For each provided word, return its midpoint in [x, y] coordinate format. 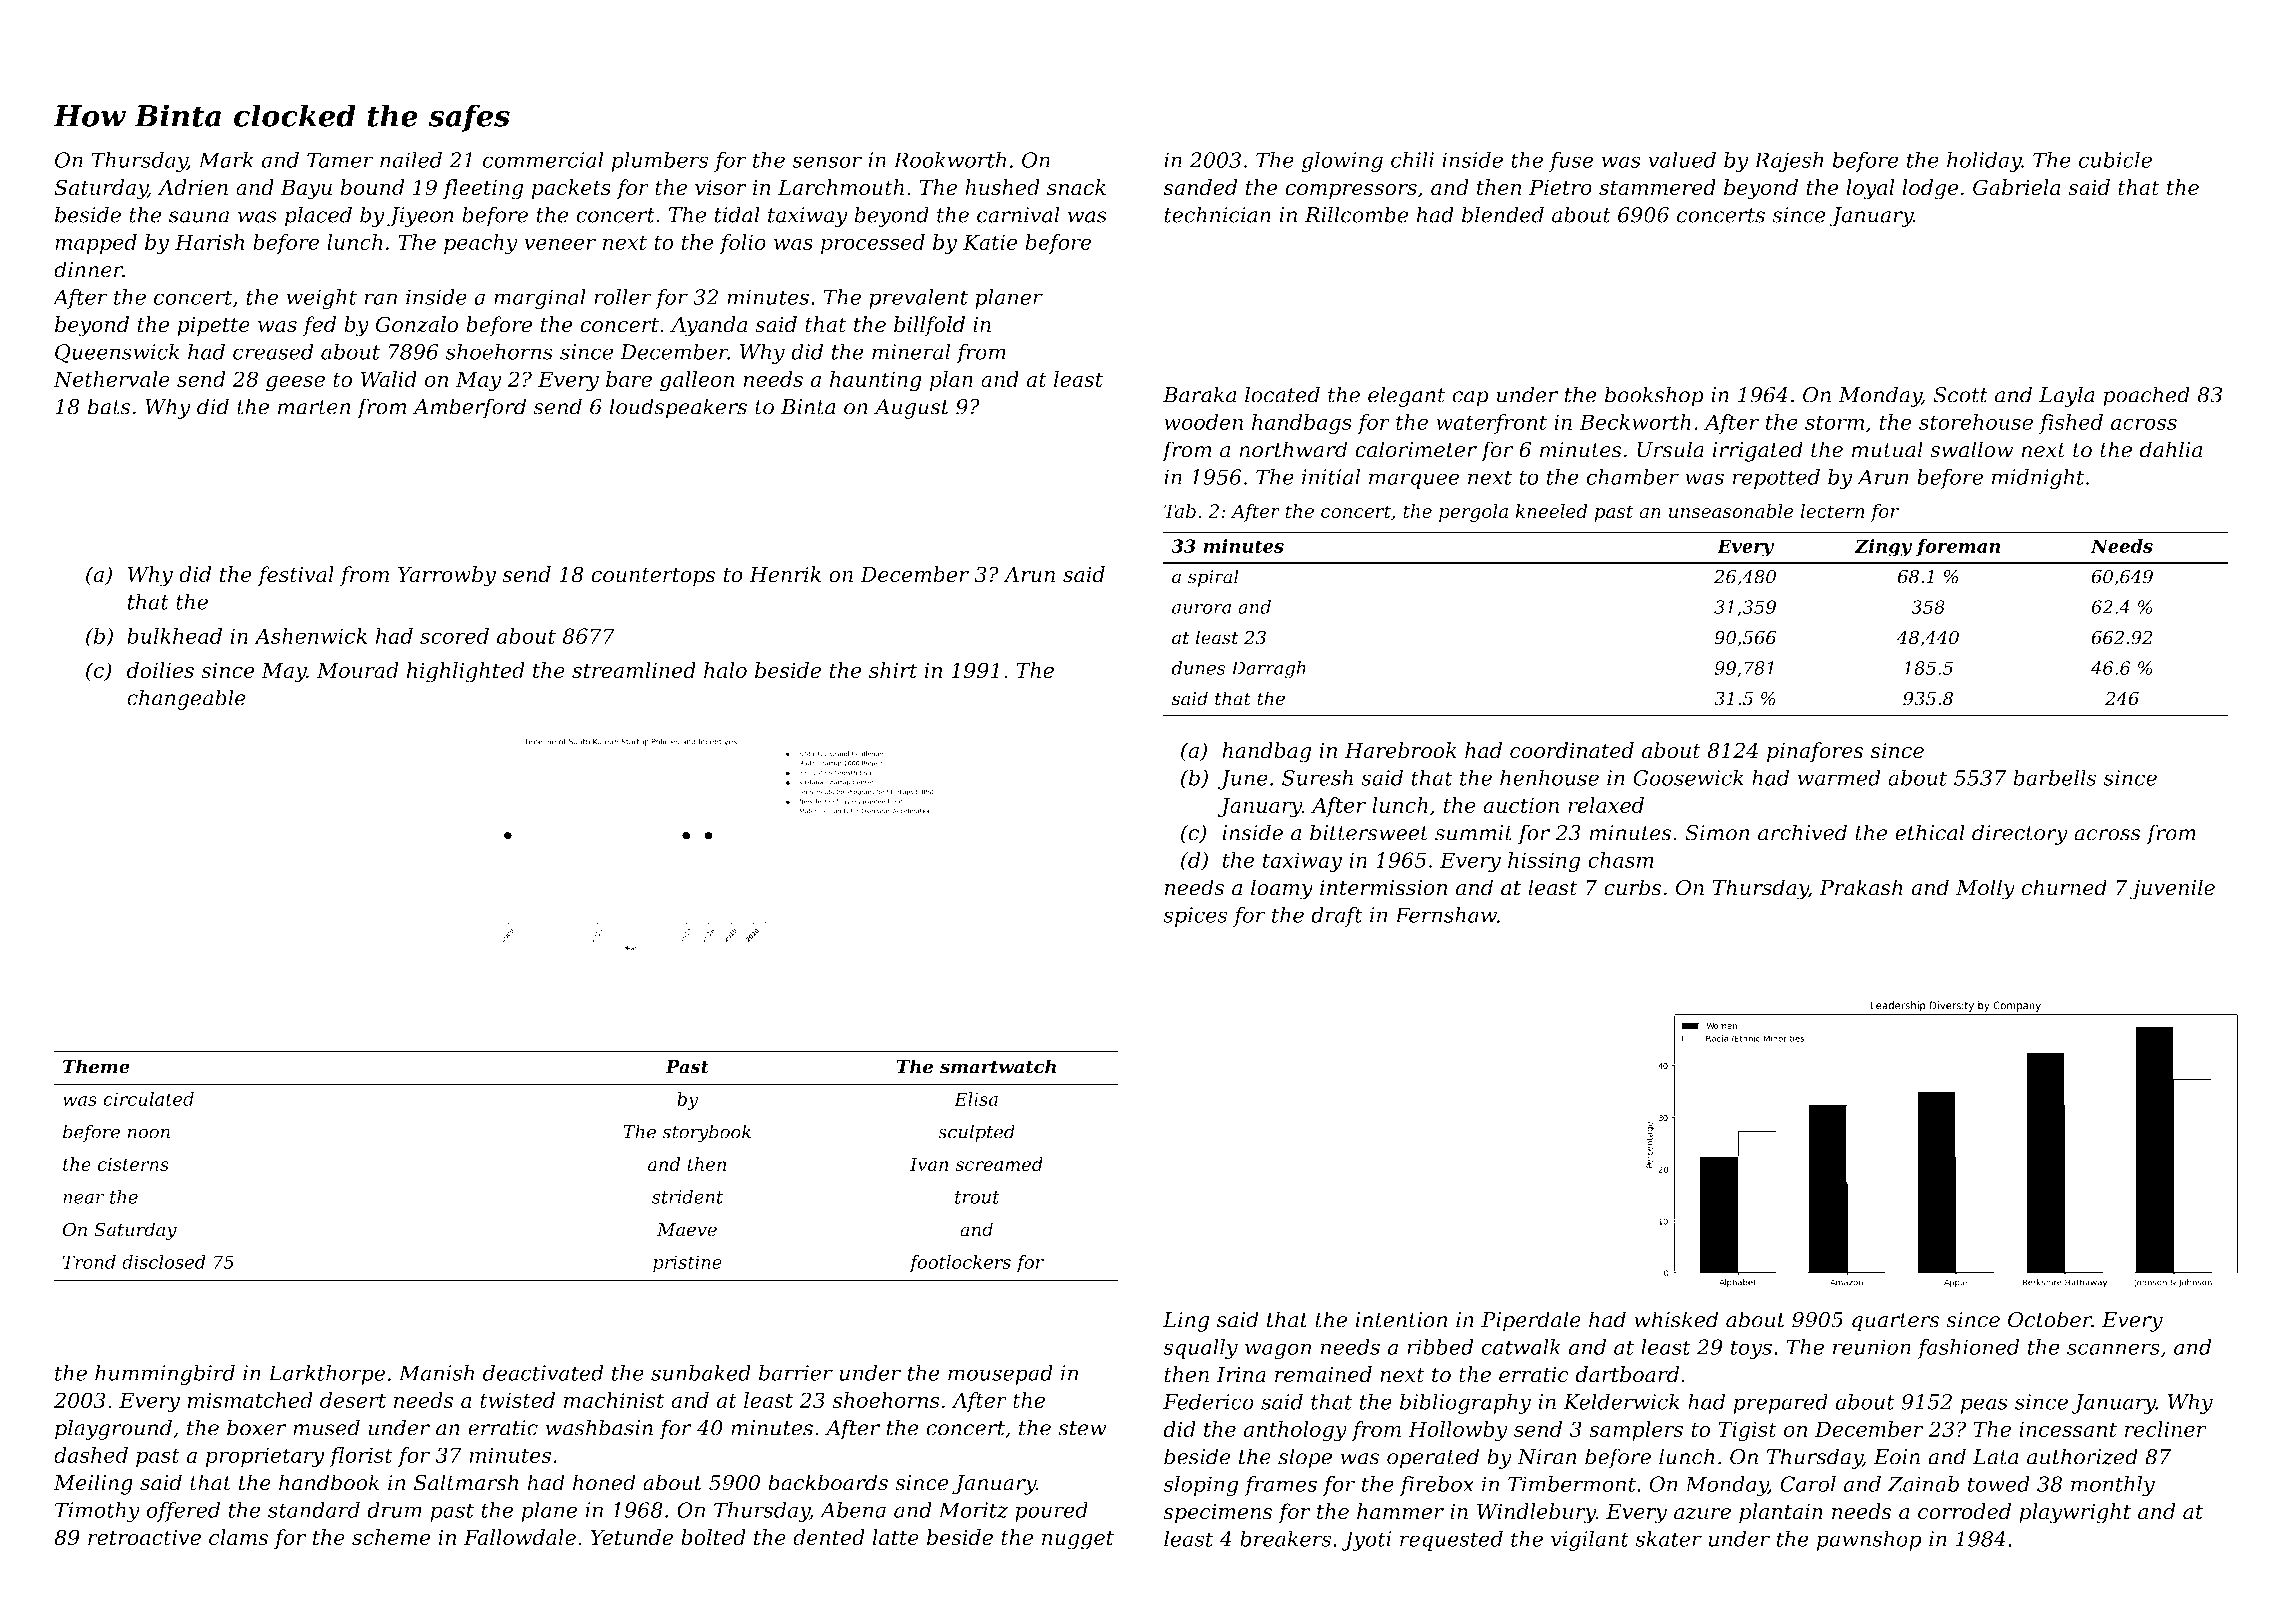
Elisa [976, 1099]
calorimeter [1416, 449]
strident [687, 1196]
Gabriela [2016, 187]
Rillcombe [1356, 214]
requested [1451, 1540]
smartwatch [998, 1066]
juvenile [2172, 889]
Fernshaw [1446, 914]
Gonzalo [417, 324]
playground [113, 1429]
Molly [1985, 889]
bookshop [1654, 396]
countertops [653, 577]
